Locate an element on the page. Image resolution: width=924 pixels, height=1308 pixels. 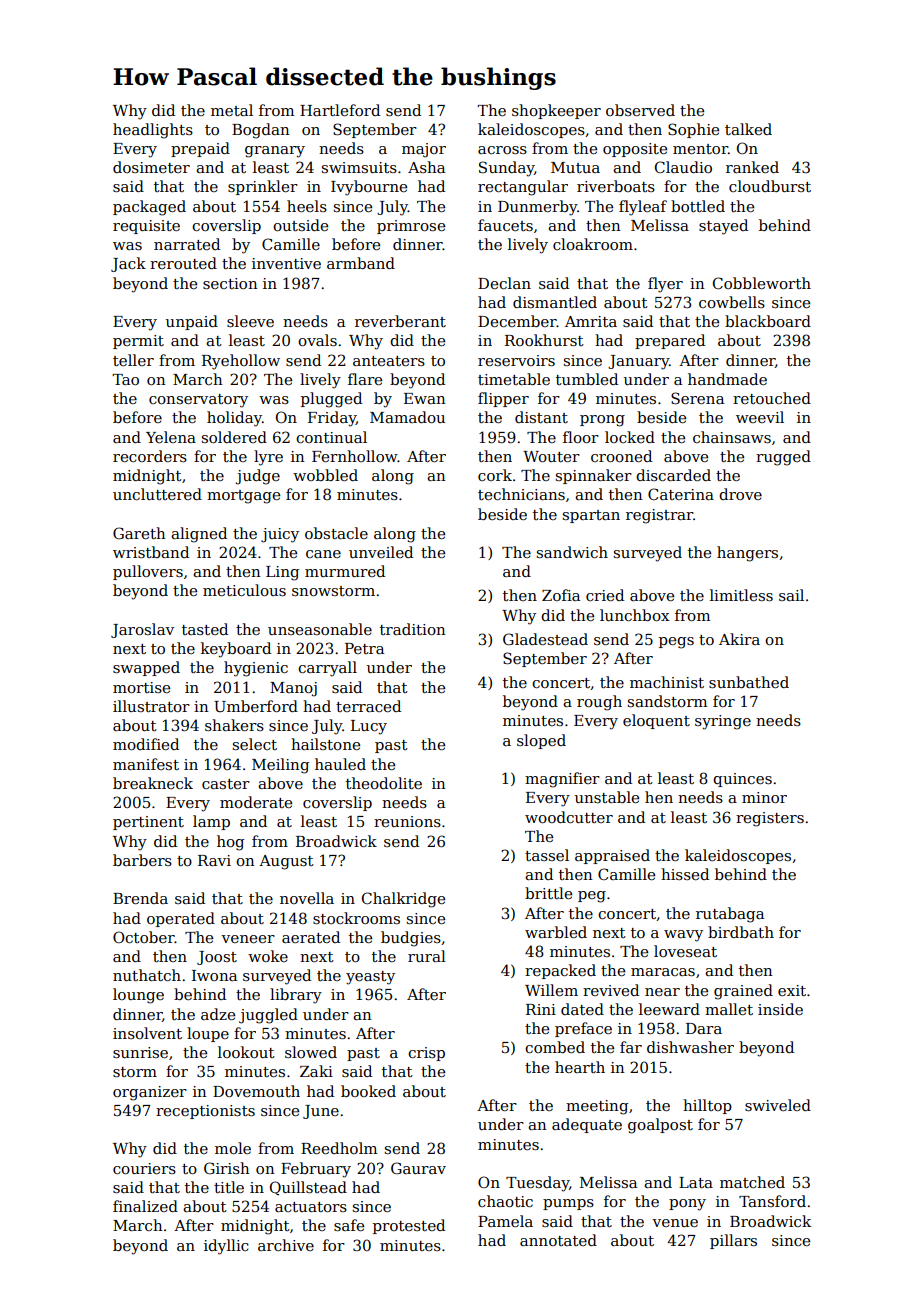
observed is located at coordinates (640, 110).
